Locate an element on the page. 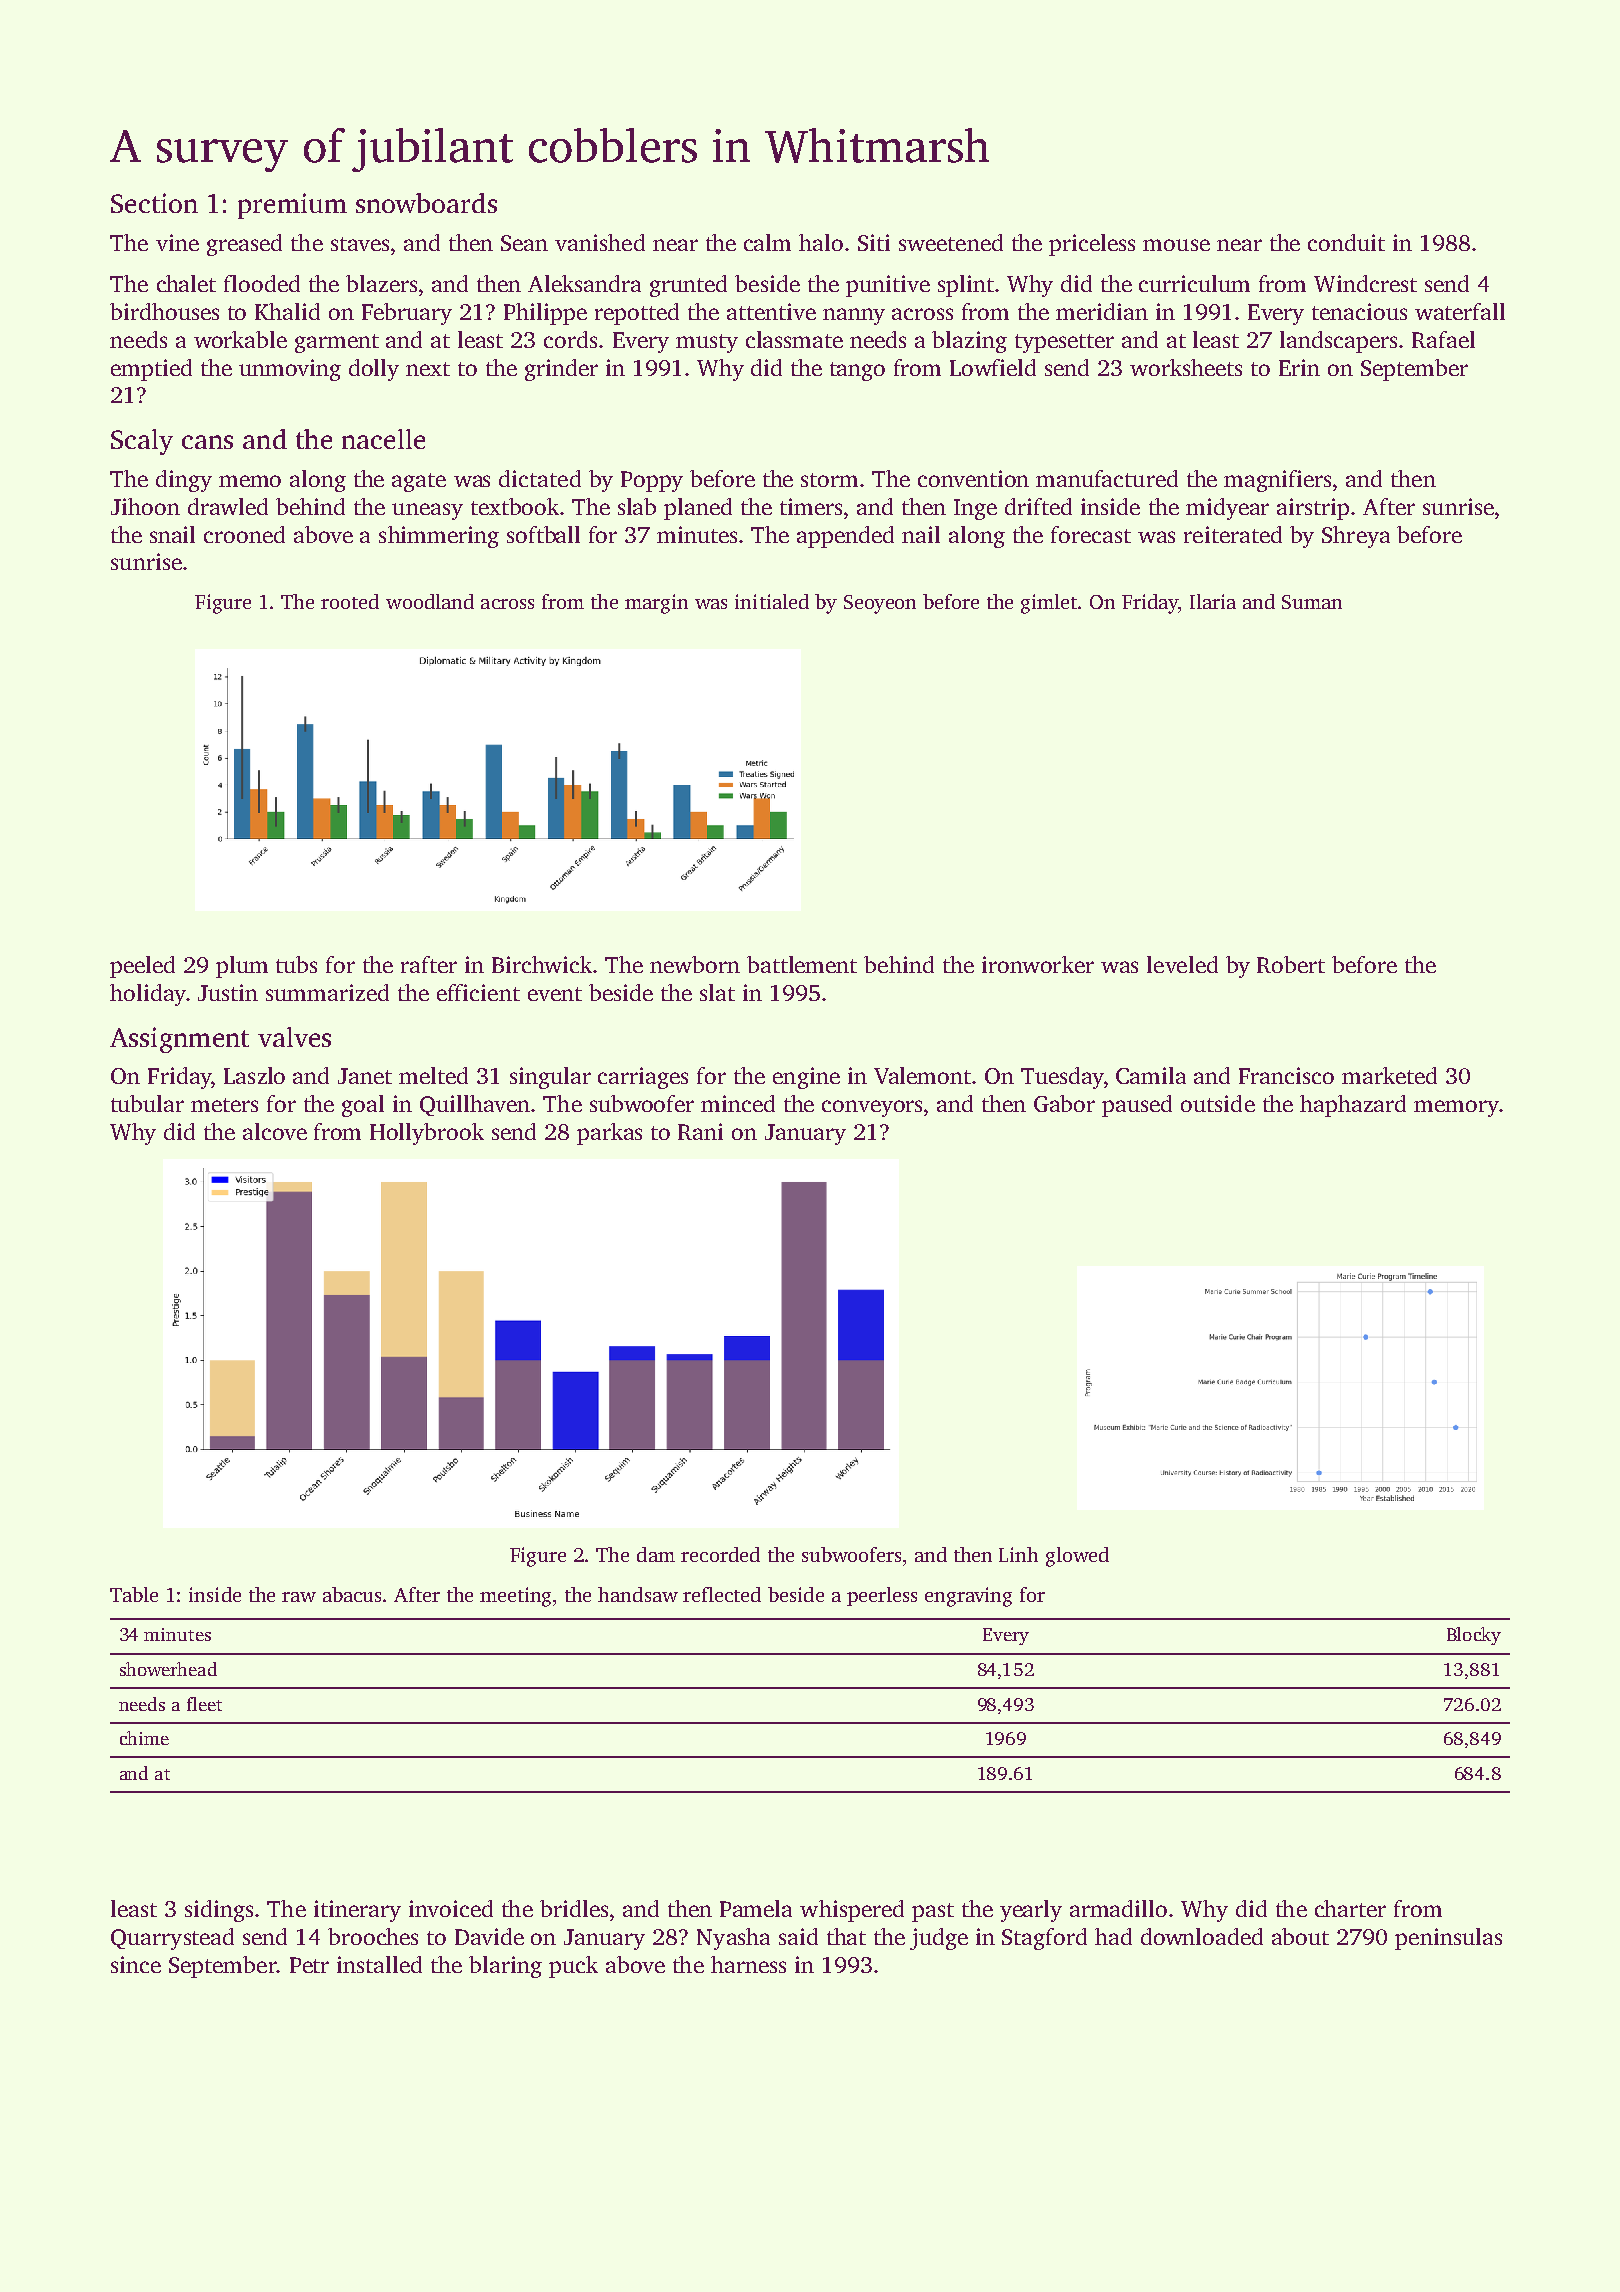  magnifiers is located at coordinates (1277, 481).
